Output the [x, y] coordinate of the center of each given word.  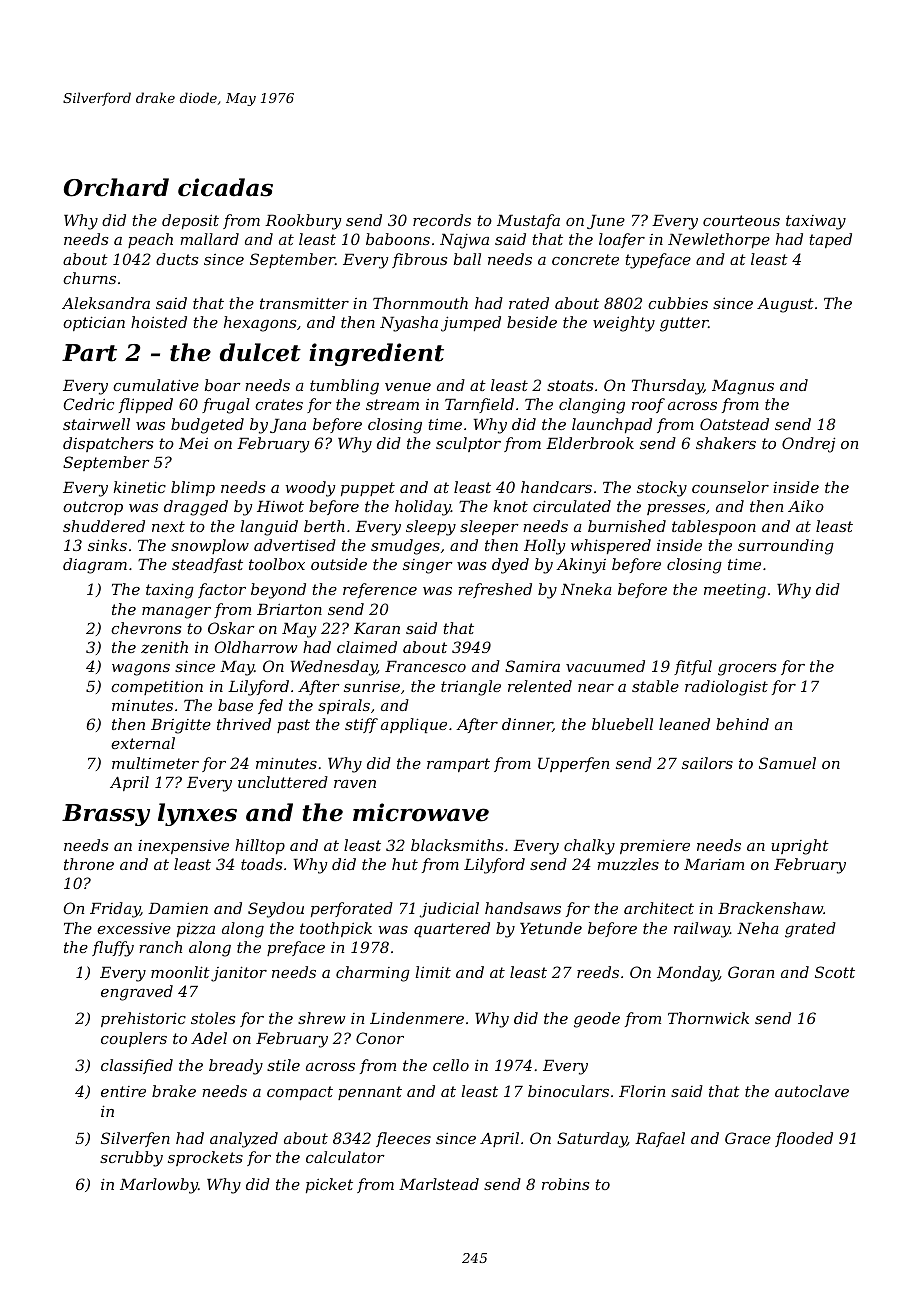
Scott [835, 972]
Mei [193, 443]
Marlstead [439, 1184]
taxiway [816, 222]
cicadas [225, 187]
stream [392, 404]
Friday [115, 910]
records [442, 220]
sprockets [205, 1158]
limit [433, 972]
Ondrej [808, 445]
